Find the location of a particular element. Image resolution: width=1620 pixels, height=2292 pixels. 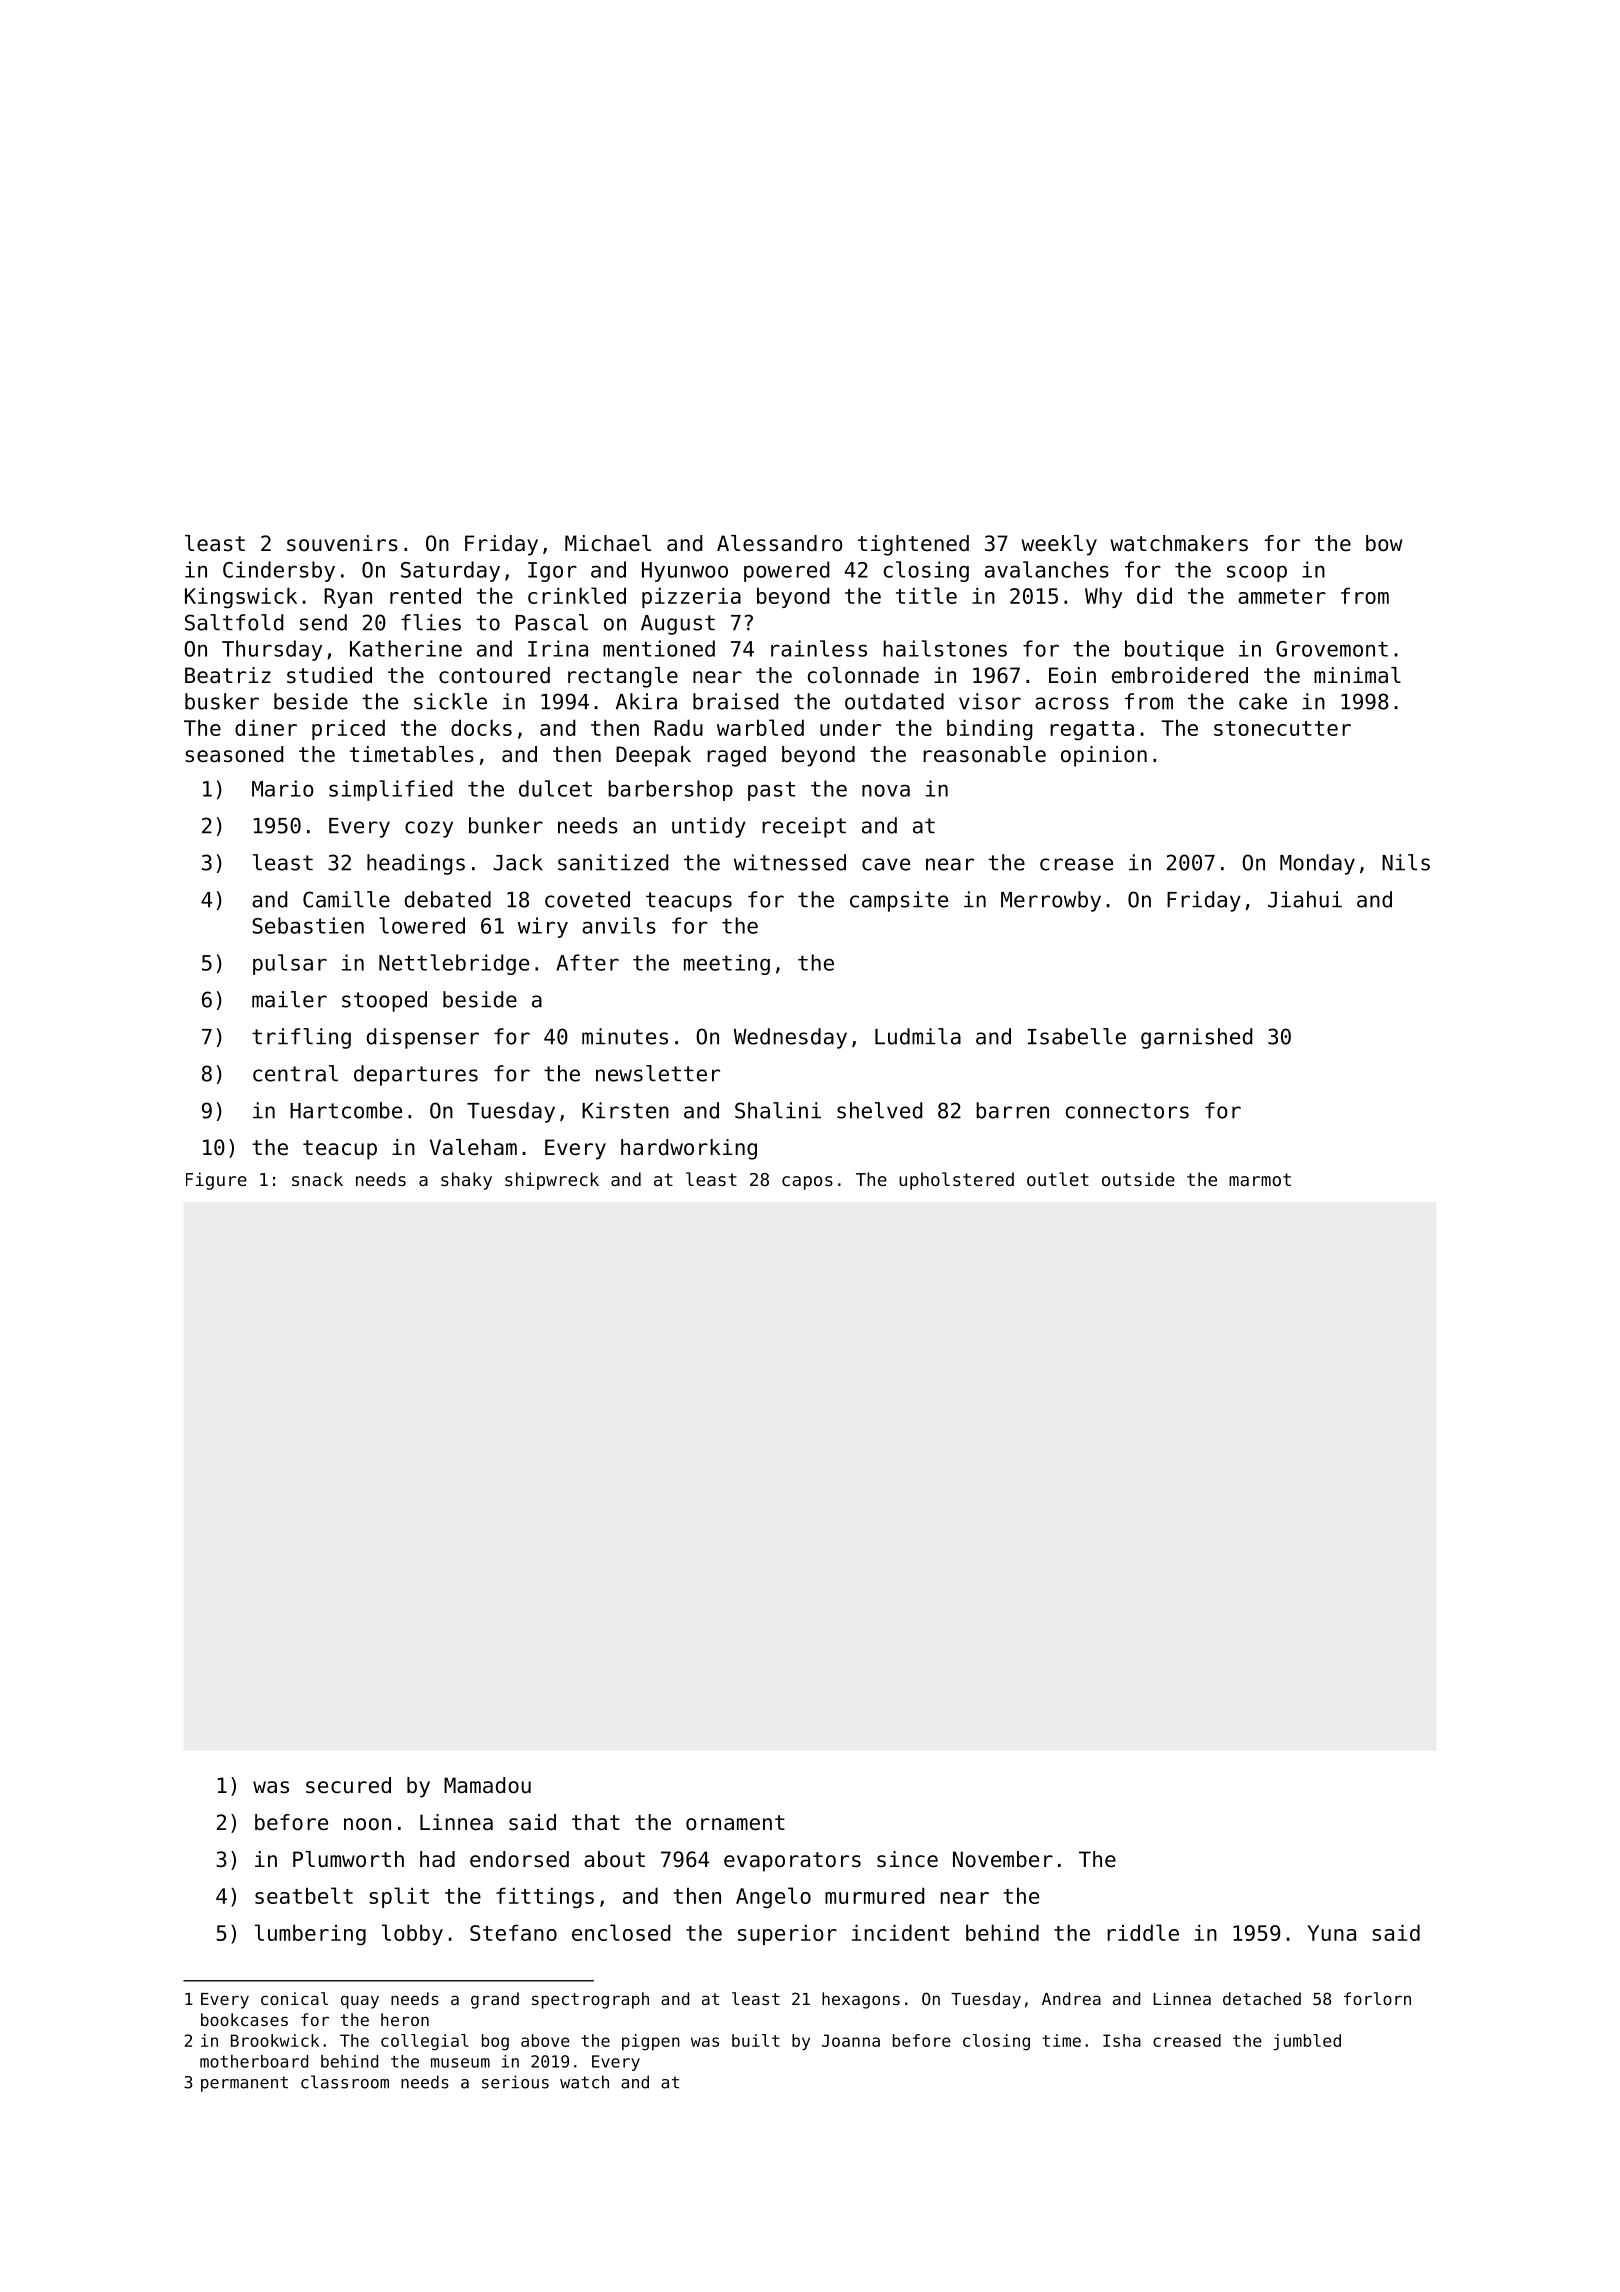

scoop is located at coordinates (1257, 573).
